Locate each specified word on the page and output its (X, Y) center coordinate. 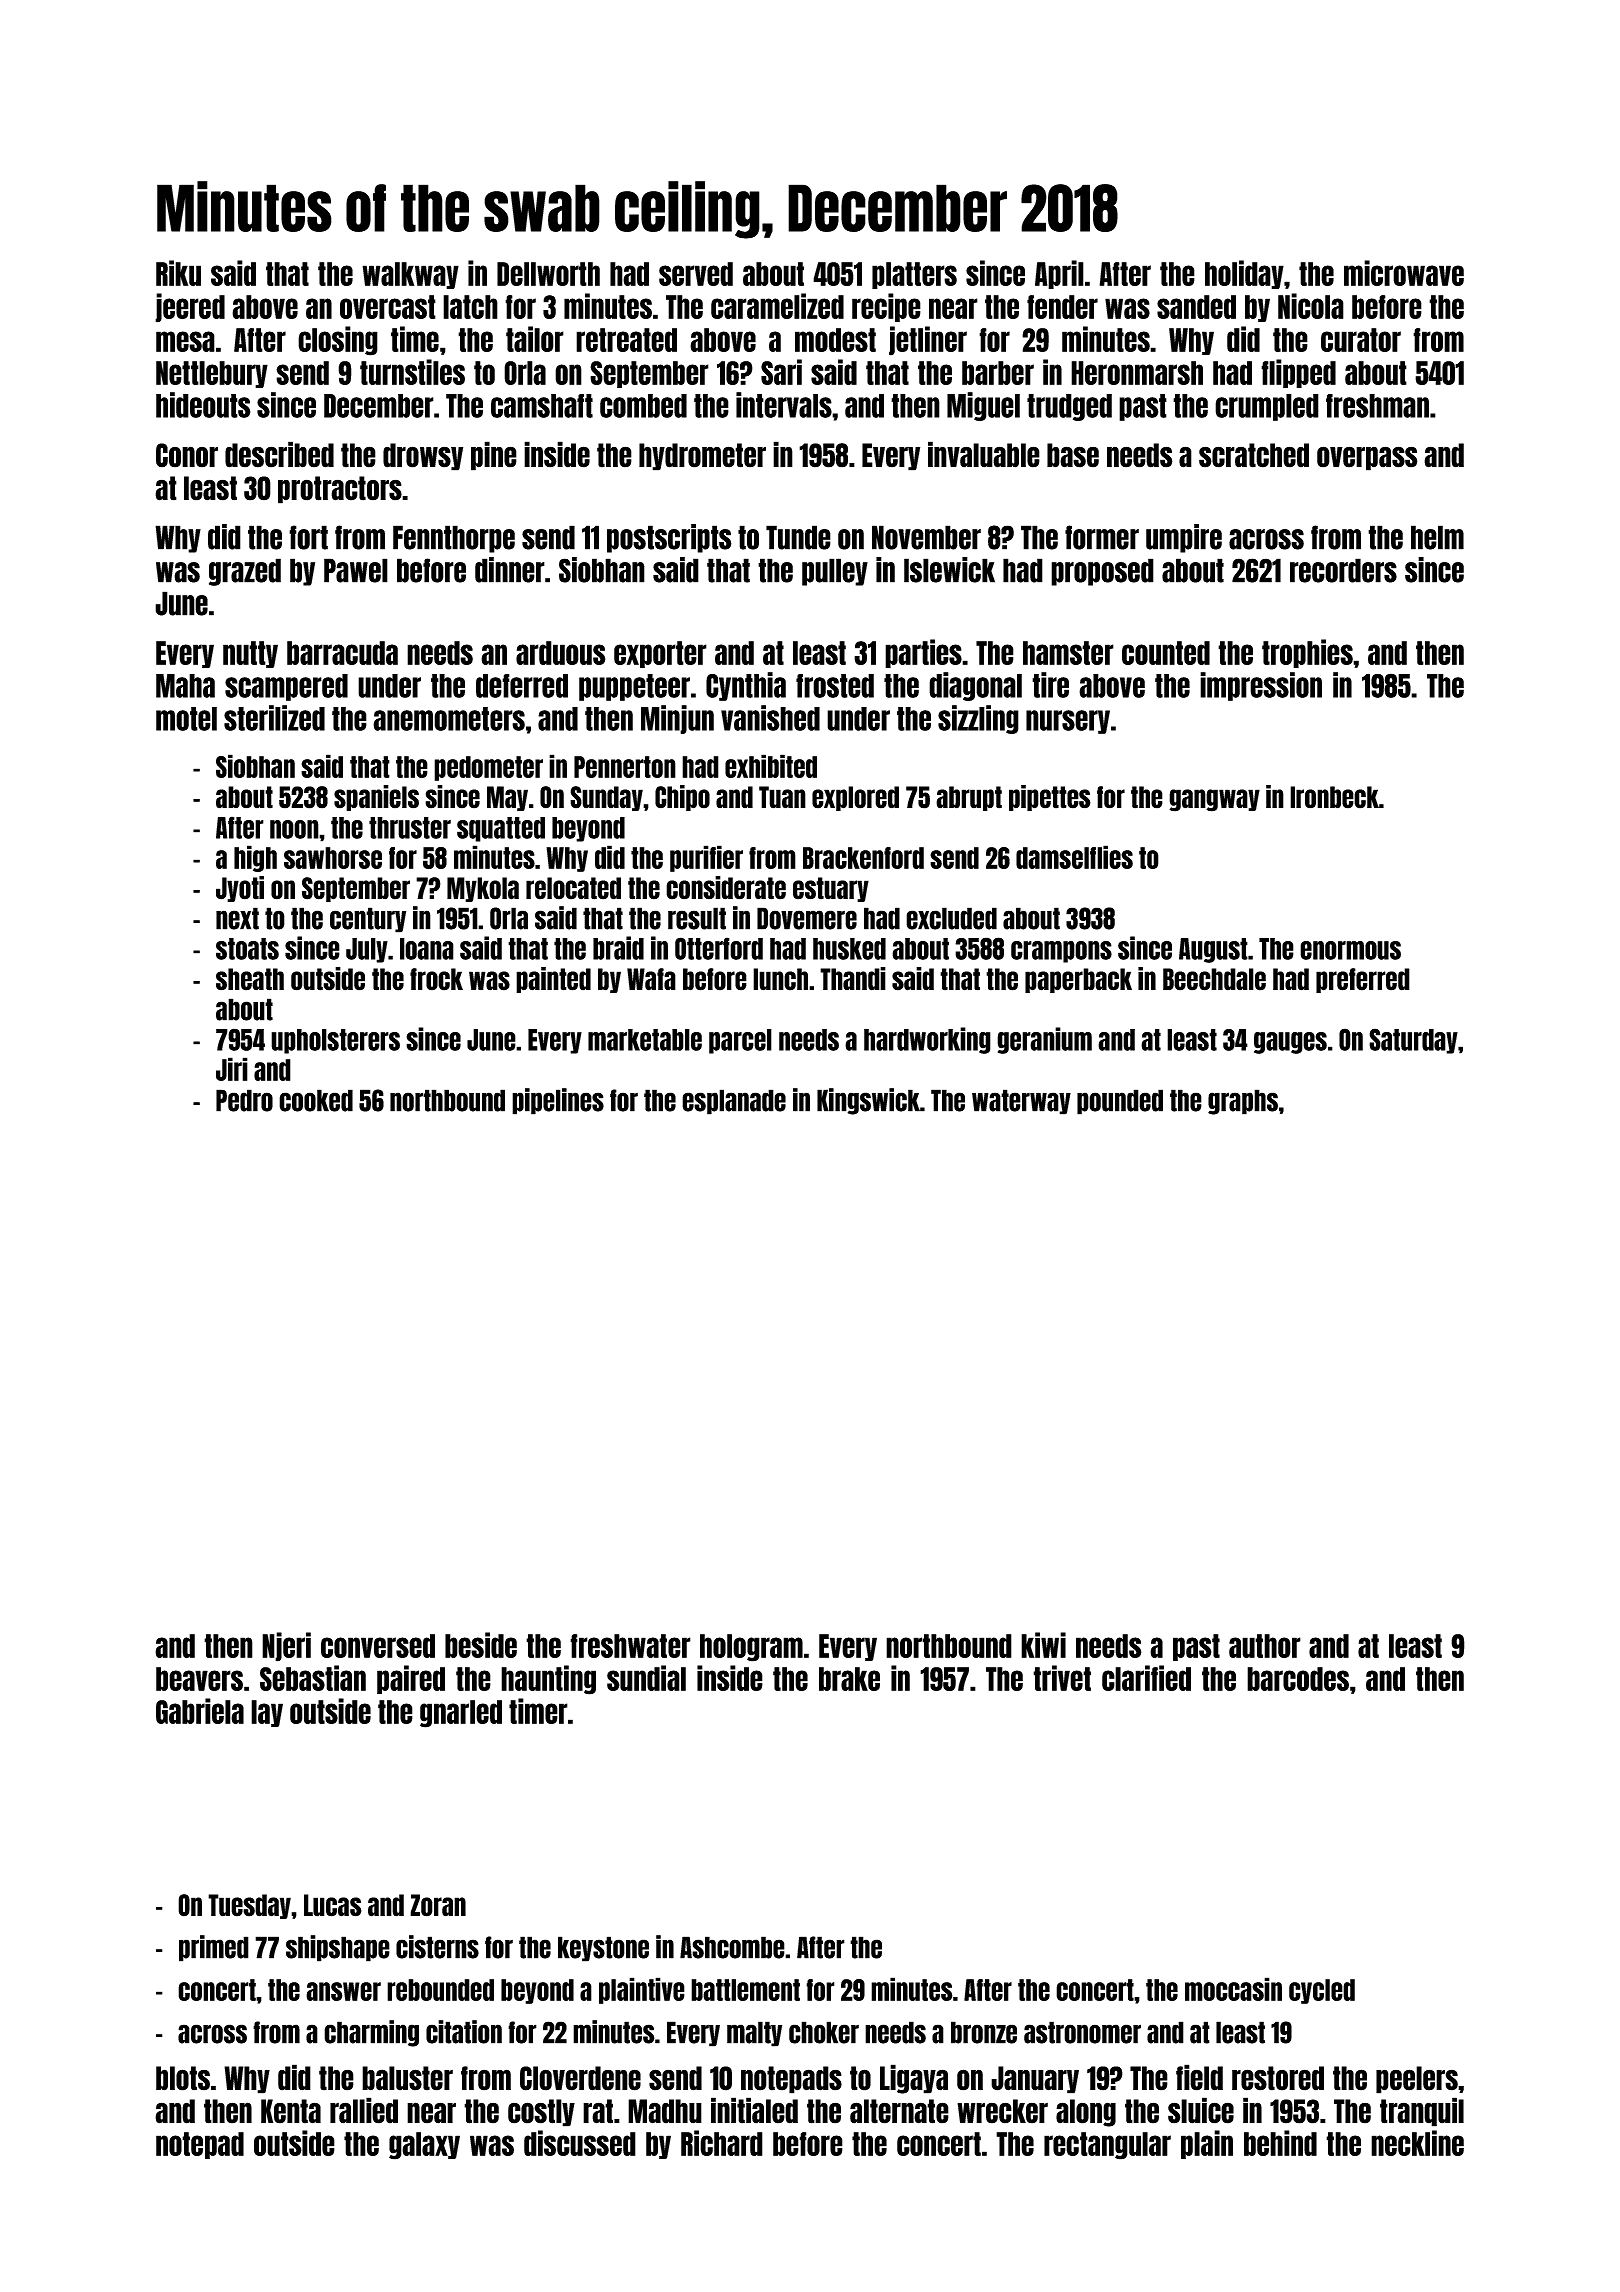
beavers (199, 1679)
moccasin (1233, 1989)
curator (1361, 340)
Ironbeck (1334, 797)
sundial (646, 1678)
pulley (835, 572)
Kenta (291, 2111)
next (237, 918)
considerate (726, 888)
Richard (722, 2143)
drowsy (423, 457)
